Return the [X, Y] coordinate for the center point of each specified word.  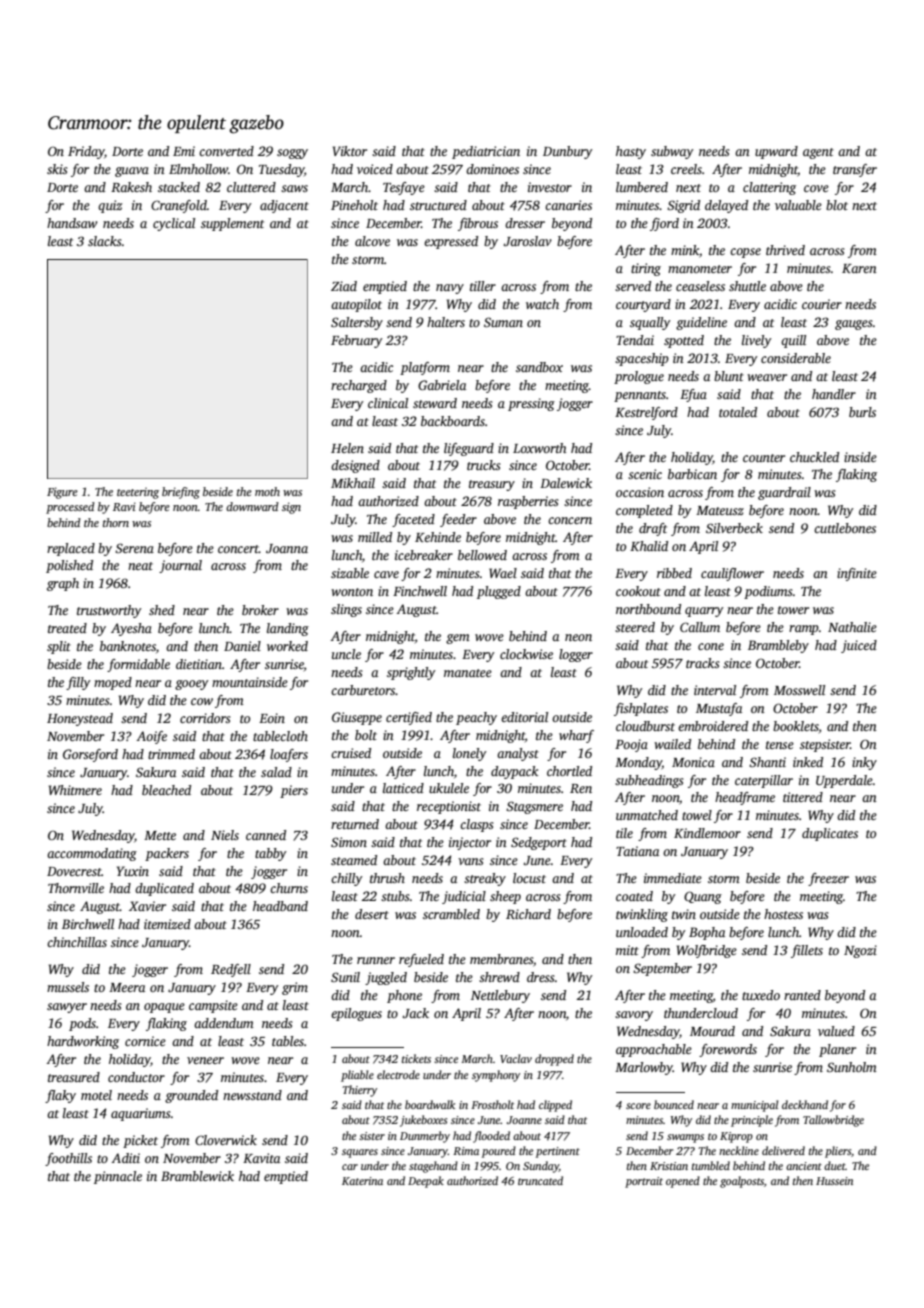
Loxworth [539, 448]
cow [202, 701]
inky [864, 763]
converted [226, 151]
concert [238, 549]
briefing [181, 493]
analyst [518, 754]
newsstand [252, 1095]
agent [818, 153]
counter [764, 458]
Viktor [350, 151]
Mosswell [799, 690]
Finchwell [420, 591]
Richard [528, 914]
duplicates [830, 834]
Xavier [147, 906]
